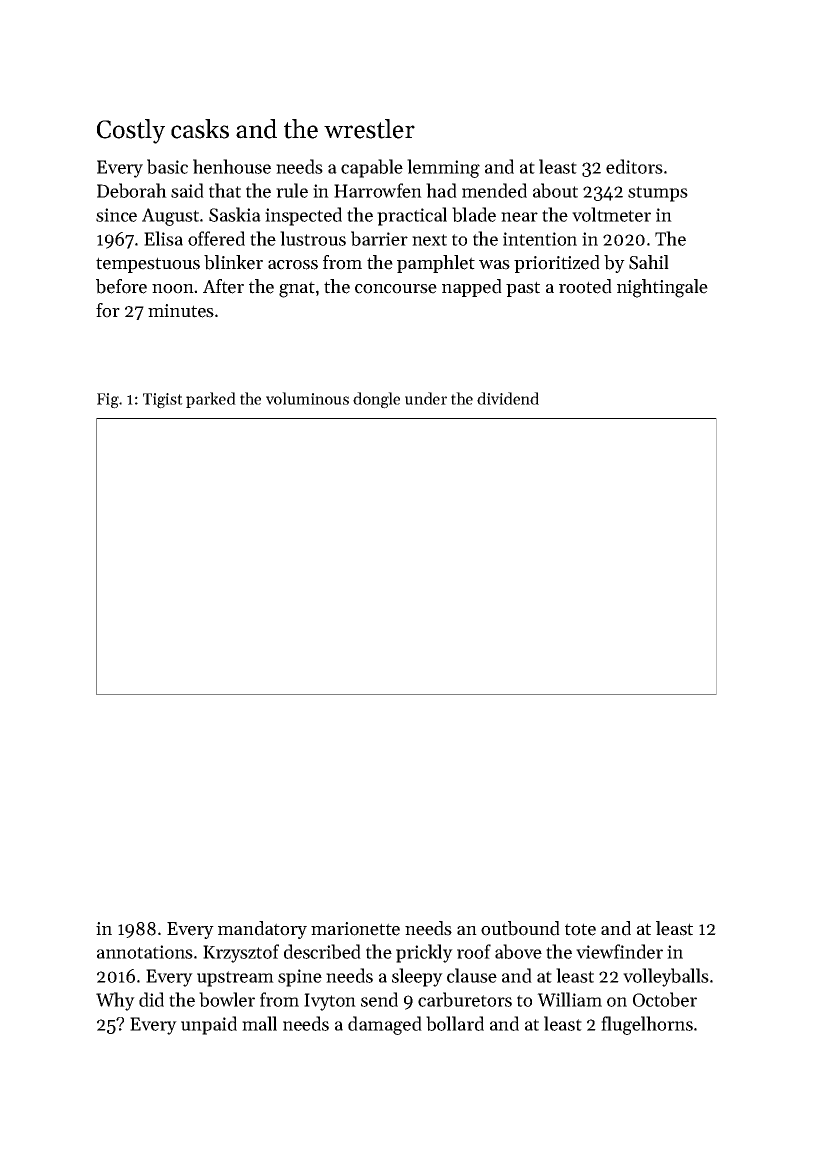 Image resolution: width=813 pixels, height=1153 pixels. I want to click on mended, so click(494, 190).
